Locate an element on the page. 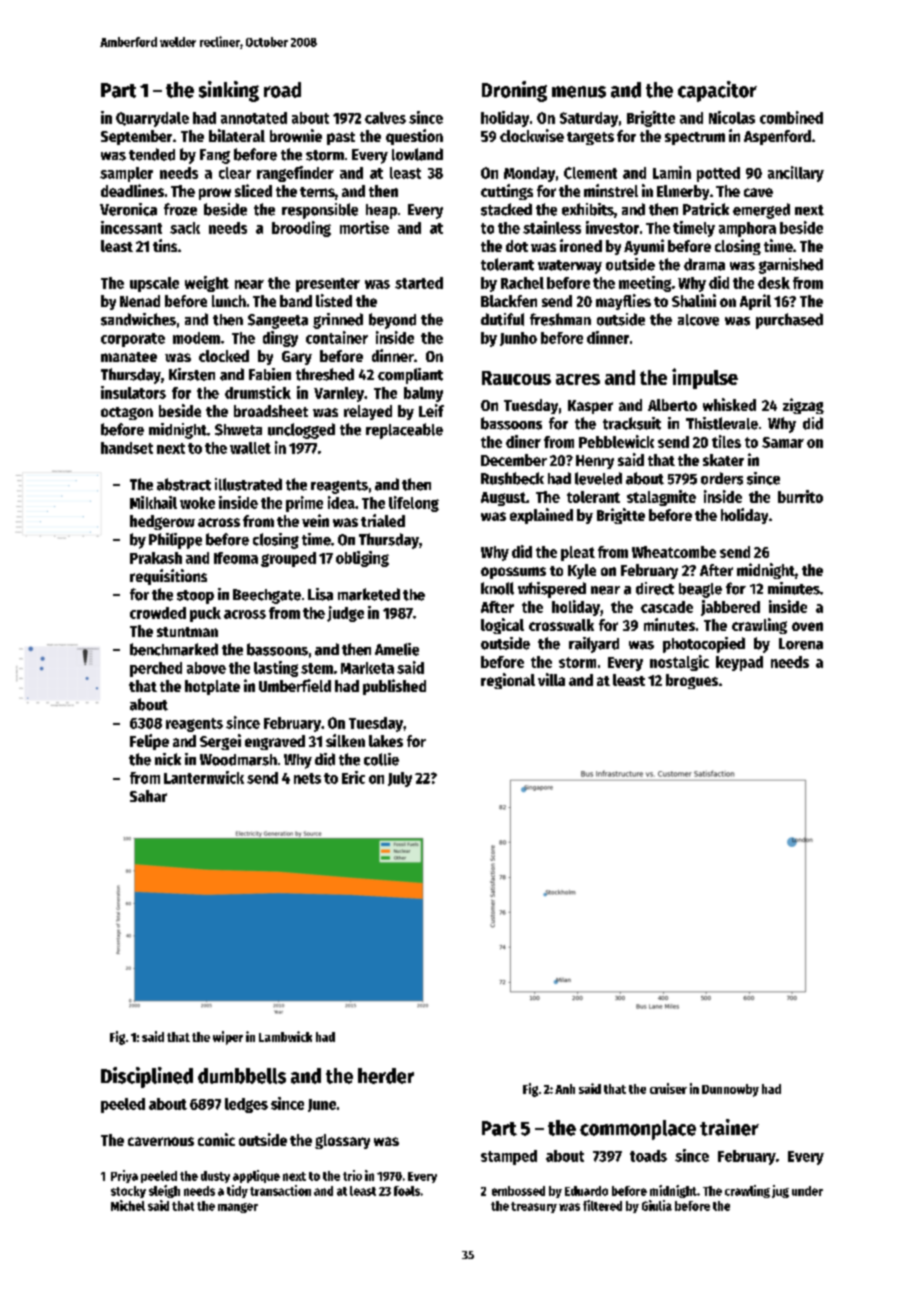 The image size is (924, 1308). sampler is located at coordinates (126, 174).
